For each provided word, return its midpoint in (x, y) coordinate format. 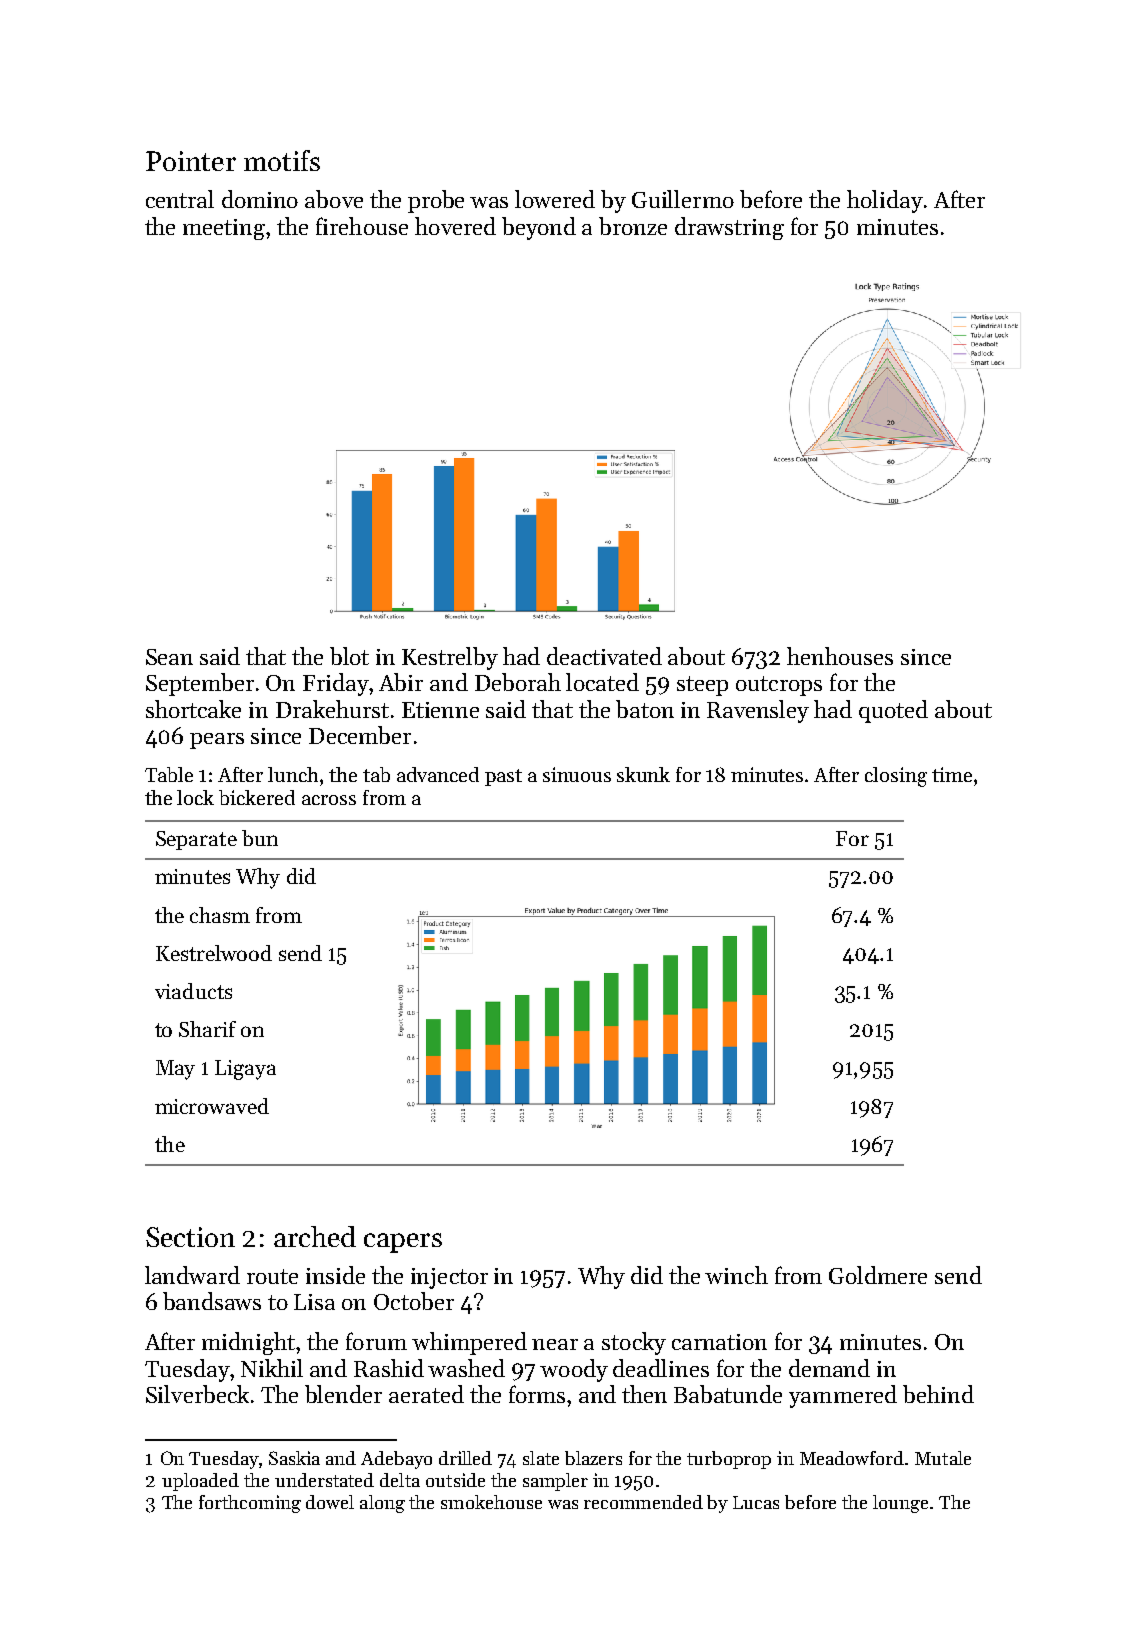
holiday (885, 201)
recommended (643, 1502)
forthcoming (250, 1504)
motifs (282, 160)
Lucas (756, 1502)
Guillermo (683, 199)
